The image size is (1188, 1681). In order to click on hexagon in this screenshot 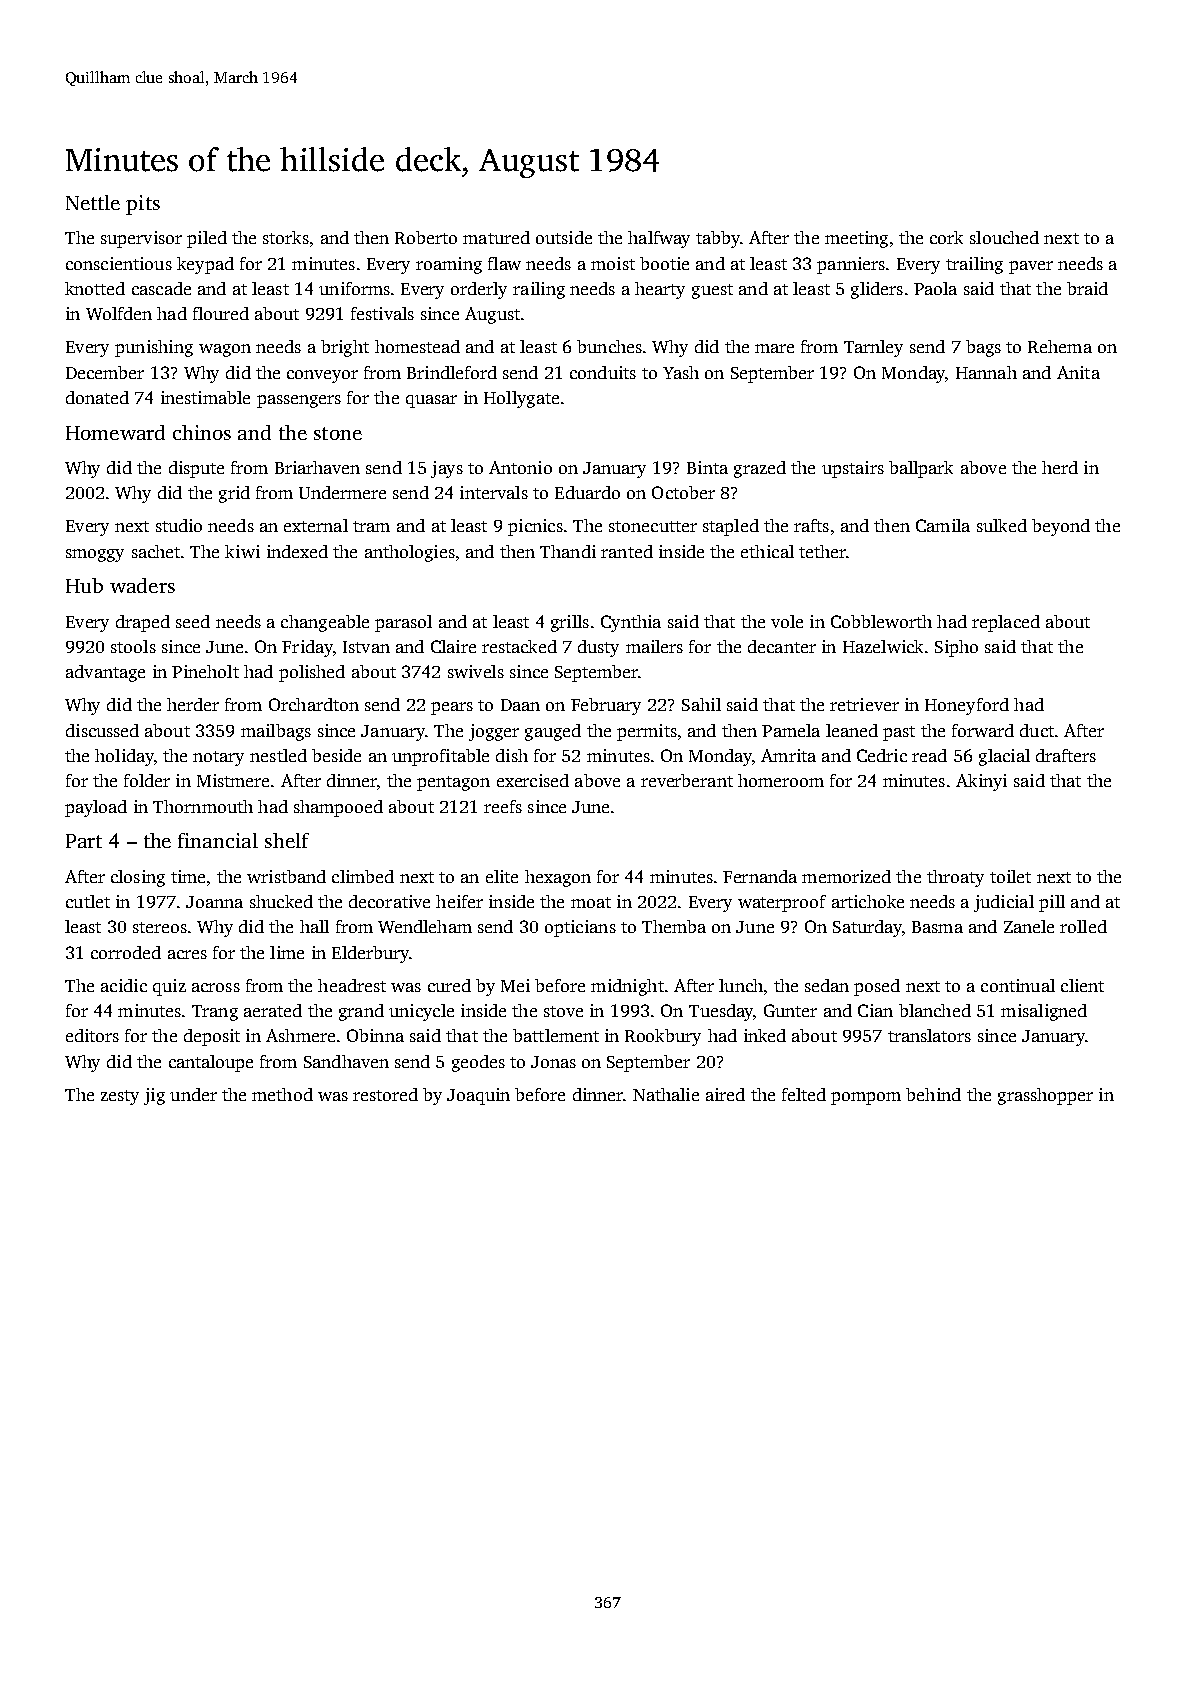, I will do `click(558, 878)`.
